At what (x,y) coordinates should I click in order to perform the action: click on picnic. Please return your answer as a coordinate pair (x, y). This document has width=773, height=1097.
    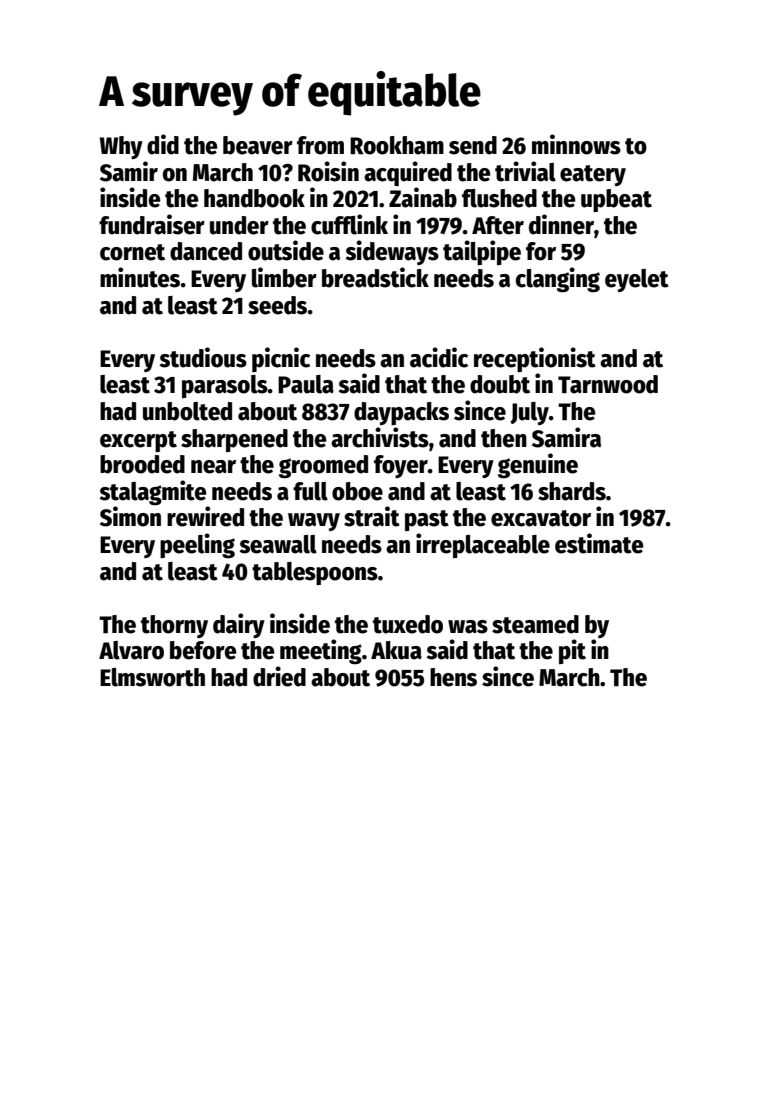
    Looking at the image, I should click on (281, 359).
